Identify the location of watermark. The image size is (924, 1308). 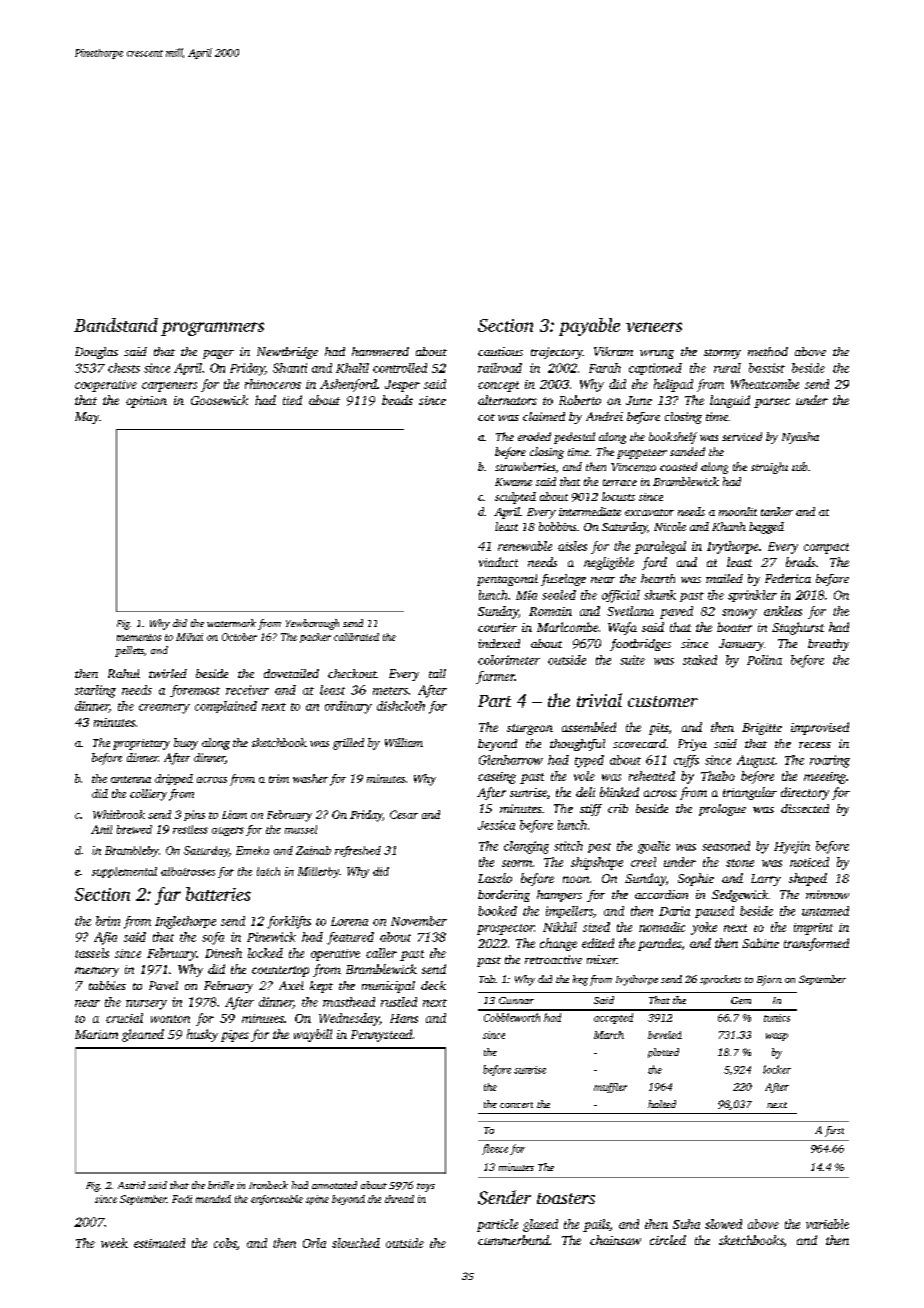
(231, 623).
